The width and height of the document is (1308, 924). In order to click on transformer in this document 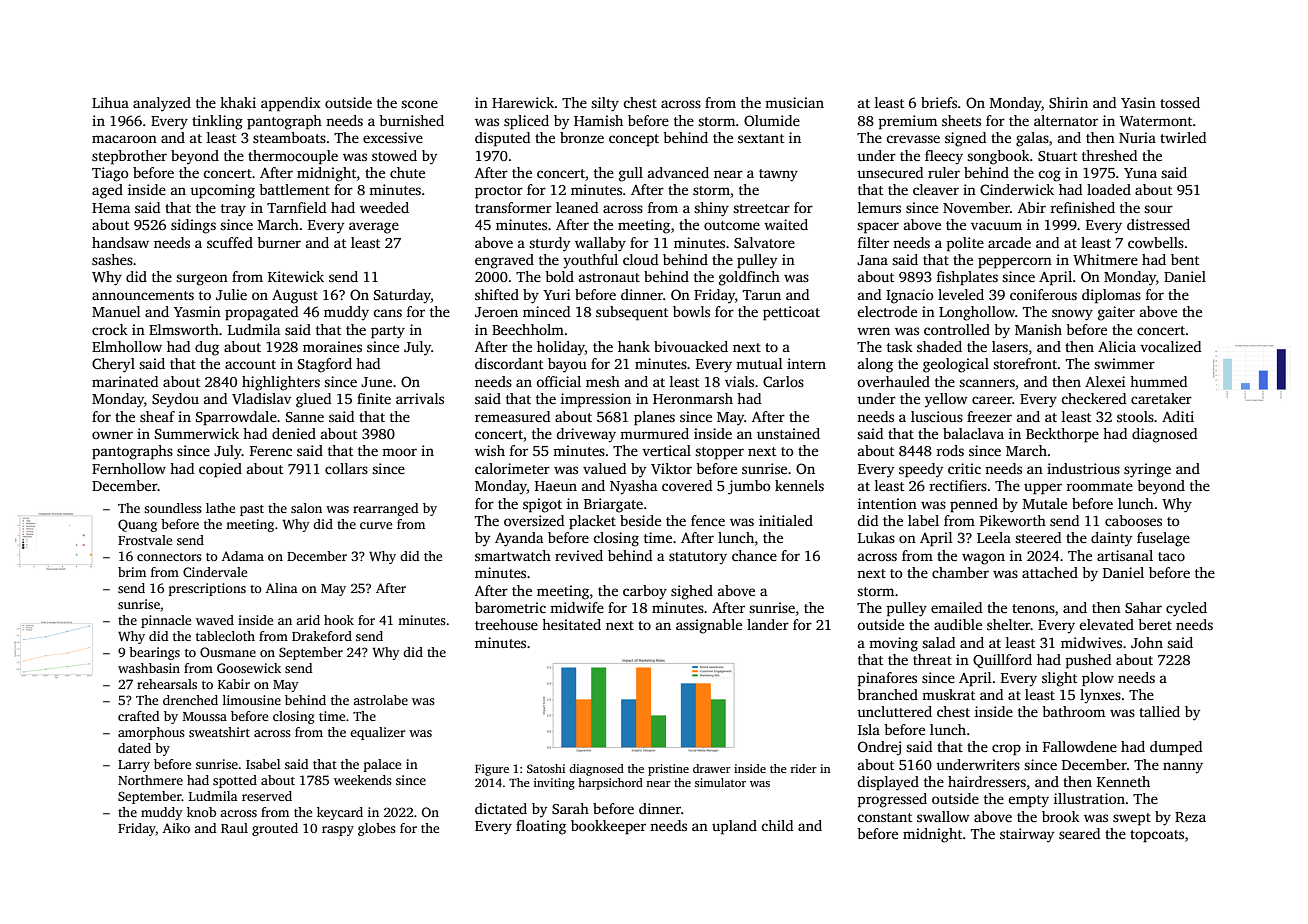, I will do `click(513, 207)`.
